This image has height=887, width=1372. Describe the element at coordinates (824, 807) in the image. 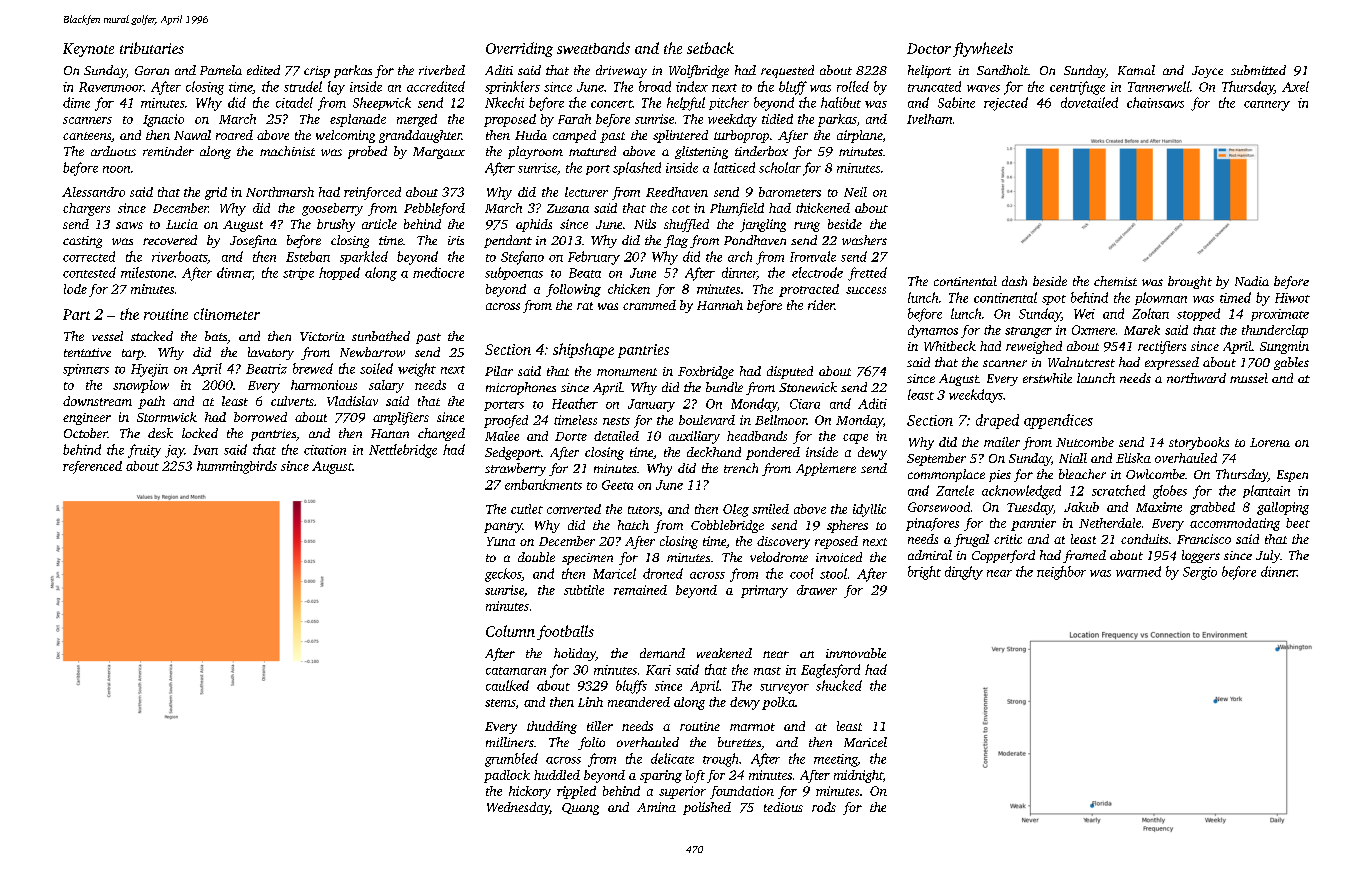

I see `rods` at that location.
